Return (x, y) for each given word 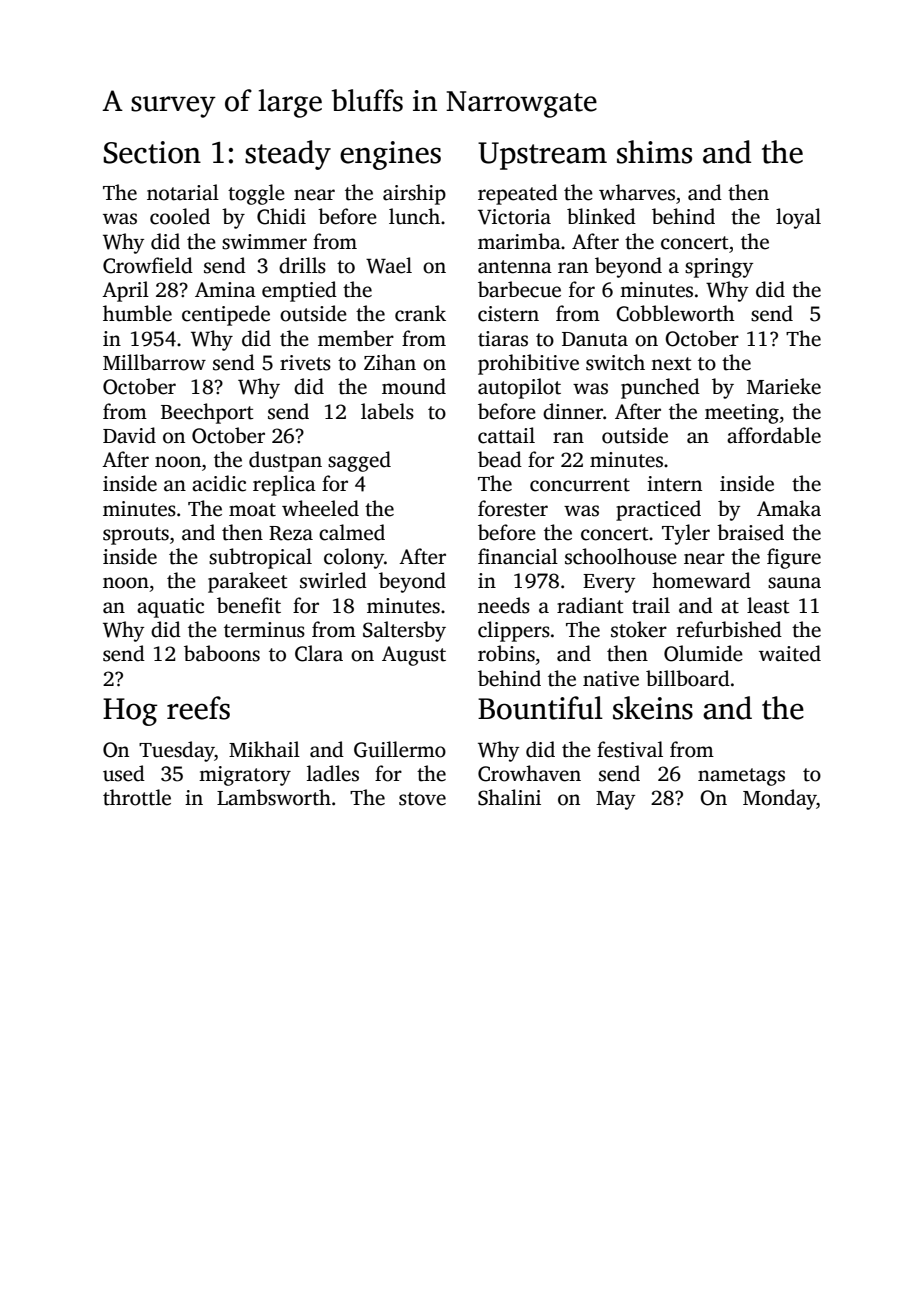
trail (651, 605)
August (414, 656)
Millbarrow (154, 362)
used (124, 773)
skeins (653, 708)
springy (719, 268)
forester (513, 508)
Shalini (509, 797)
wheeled (320, 508)
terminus (264, 630)
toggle (256, 194)
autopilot (519, 388)
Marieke (784, 386)
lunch (414, 216)
